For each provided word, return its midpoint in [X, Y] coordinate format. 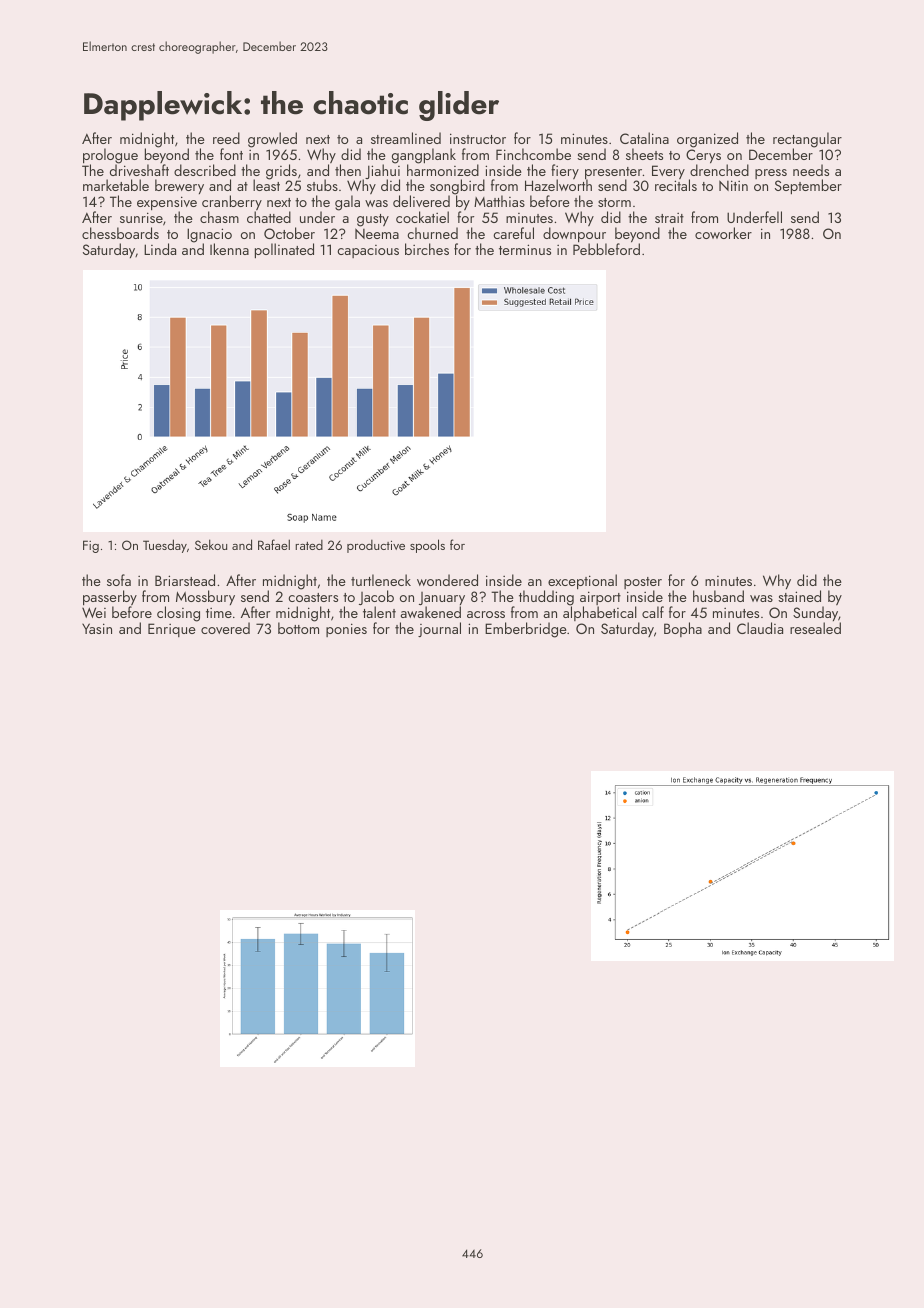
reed [226, 138]
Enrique [172, 630]
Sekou [211, 544]
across [486, 614]
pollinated [284, 250]
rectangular [807, 140]
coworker [723, 233]
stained [799, 596]
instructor [478, 138]
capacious [368, 251]
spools [427, 546]
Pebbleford [606, 249]
